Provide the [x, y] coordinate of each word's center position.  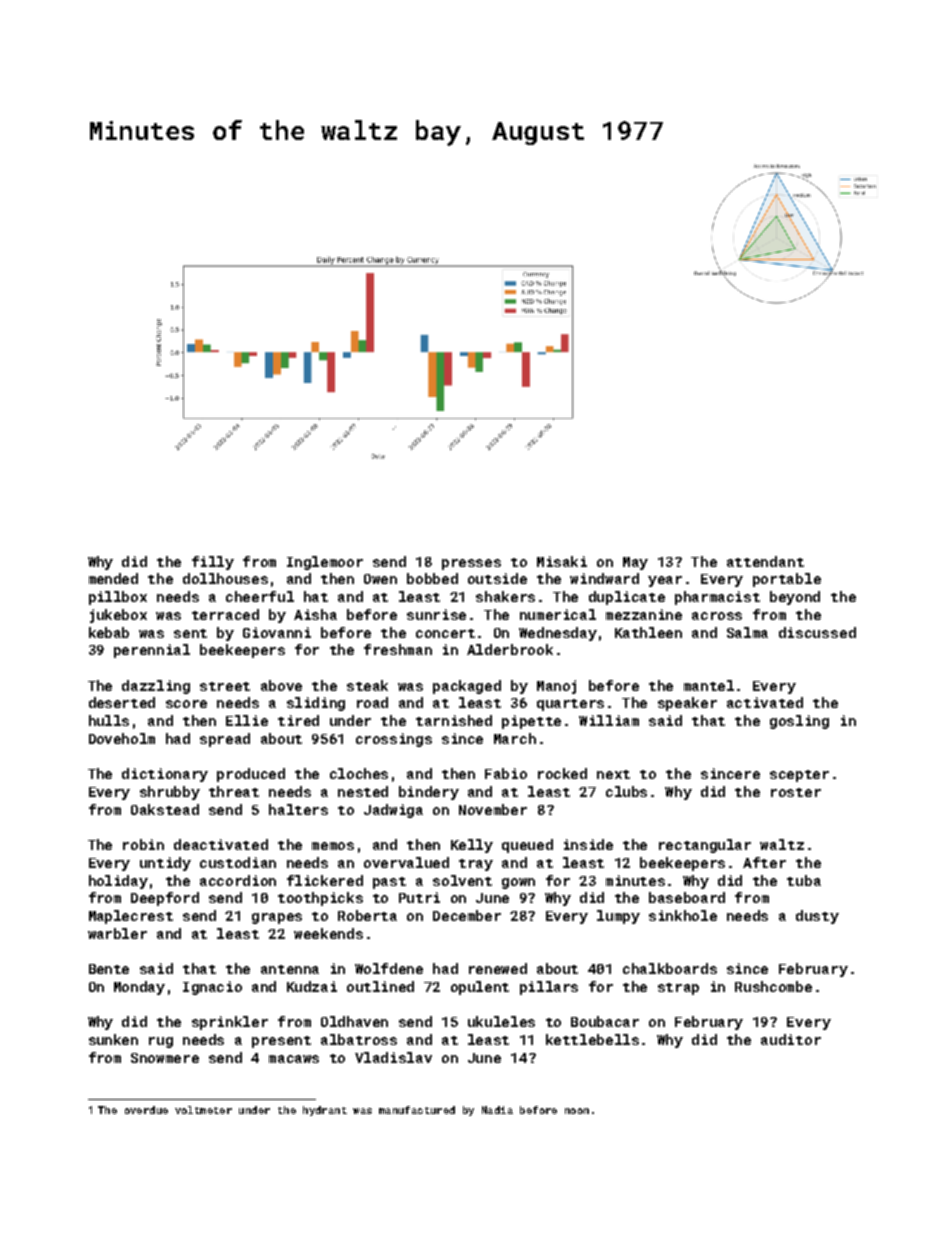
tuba [804, 880]
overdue [146, 1110]
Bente [109, 969]
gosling [799, 722]
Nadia [497, 1110]
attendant [765, 561]
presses [471, 564]
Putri [419, 897]
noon [577, 1111]
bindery [429, 793]
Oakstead [165, 809]
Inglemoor [325, 563]
